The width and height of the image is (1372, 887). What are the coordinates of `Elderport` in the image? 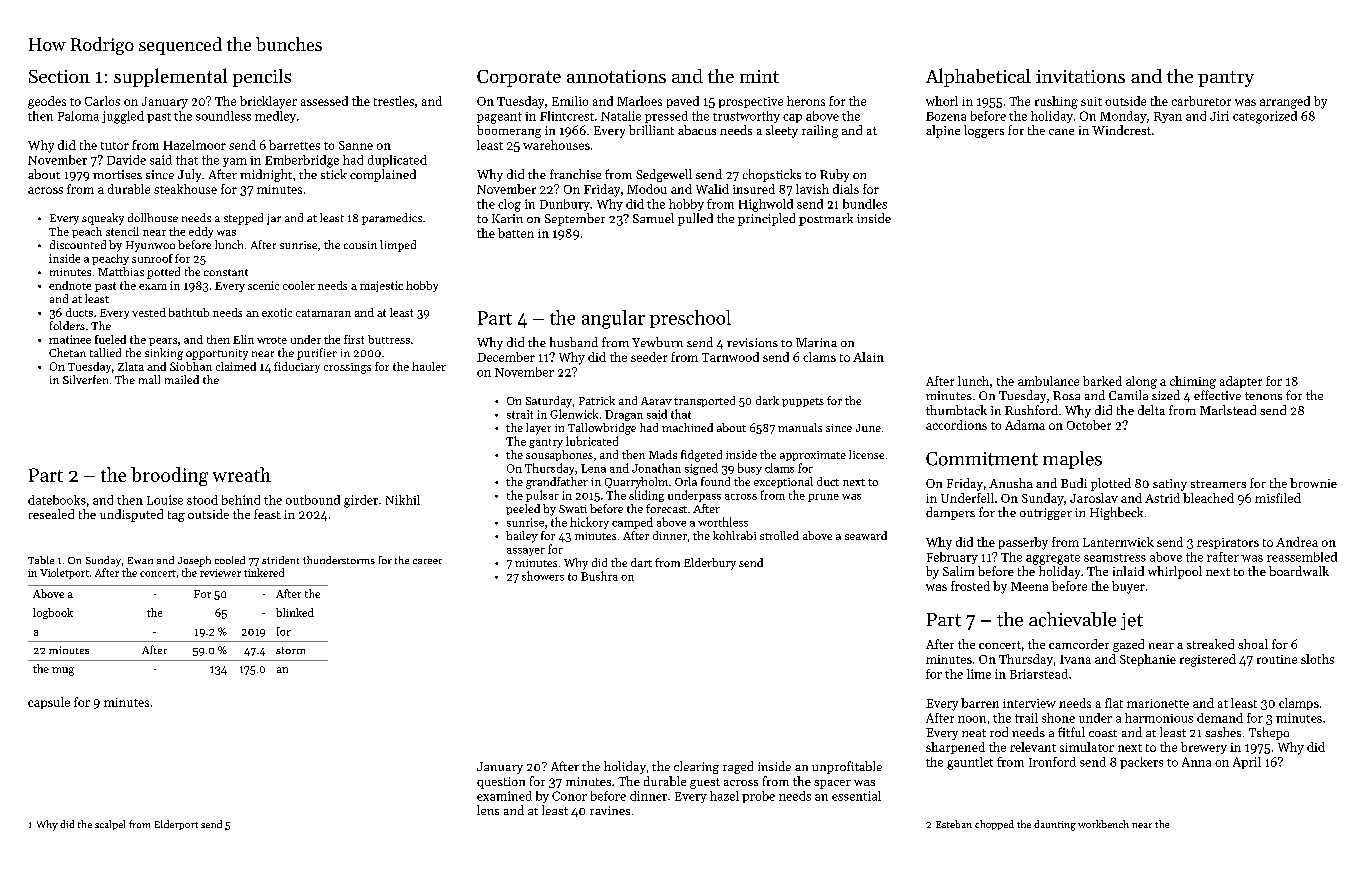 It's located at (176, 825).
